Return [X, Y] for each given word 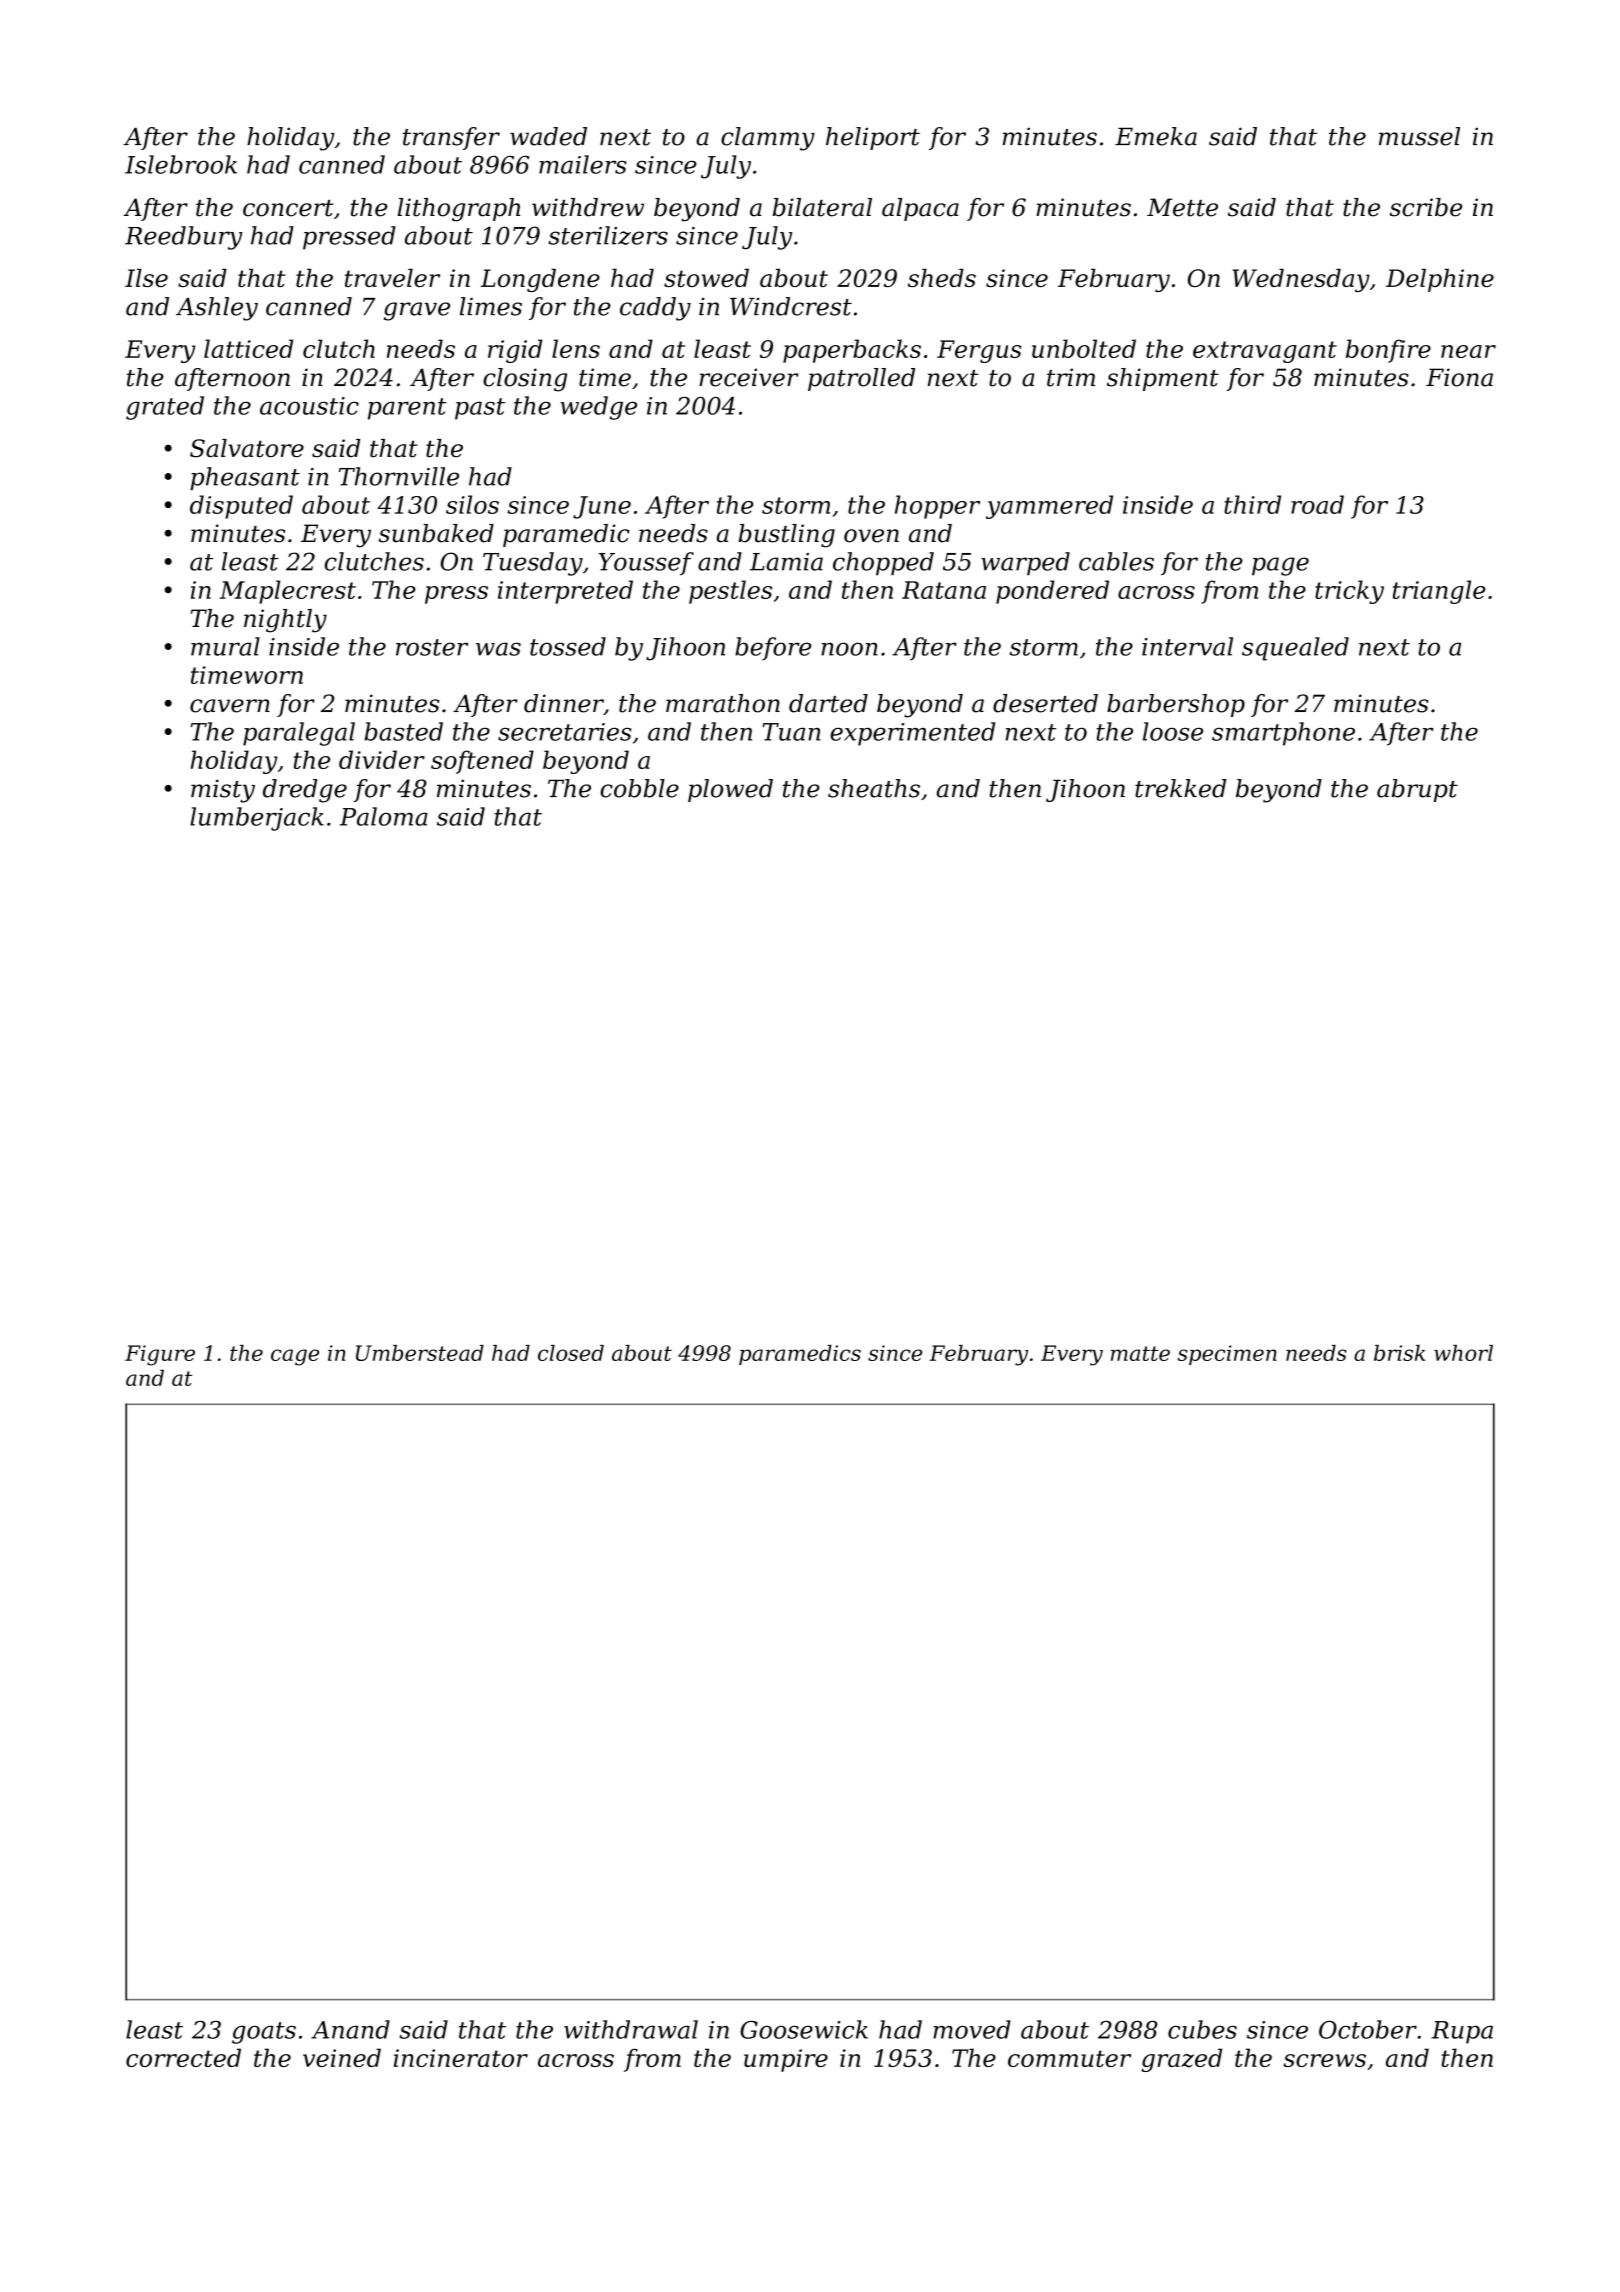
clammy [768, 139]
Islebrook [181, 164]
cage [295, 1357]
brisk [1399, 1353]
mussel [1419, 136]
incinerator [461, 2058]
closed [571, 1353]
